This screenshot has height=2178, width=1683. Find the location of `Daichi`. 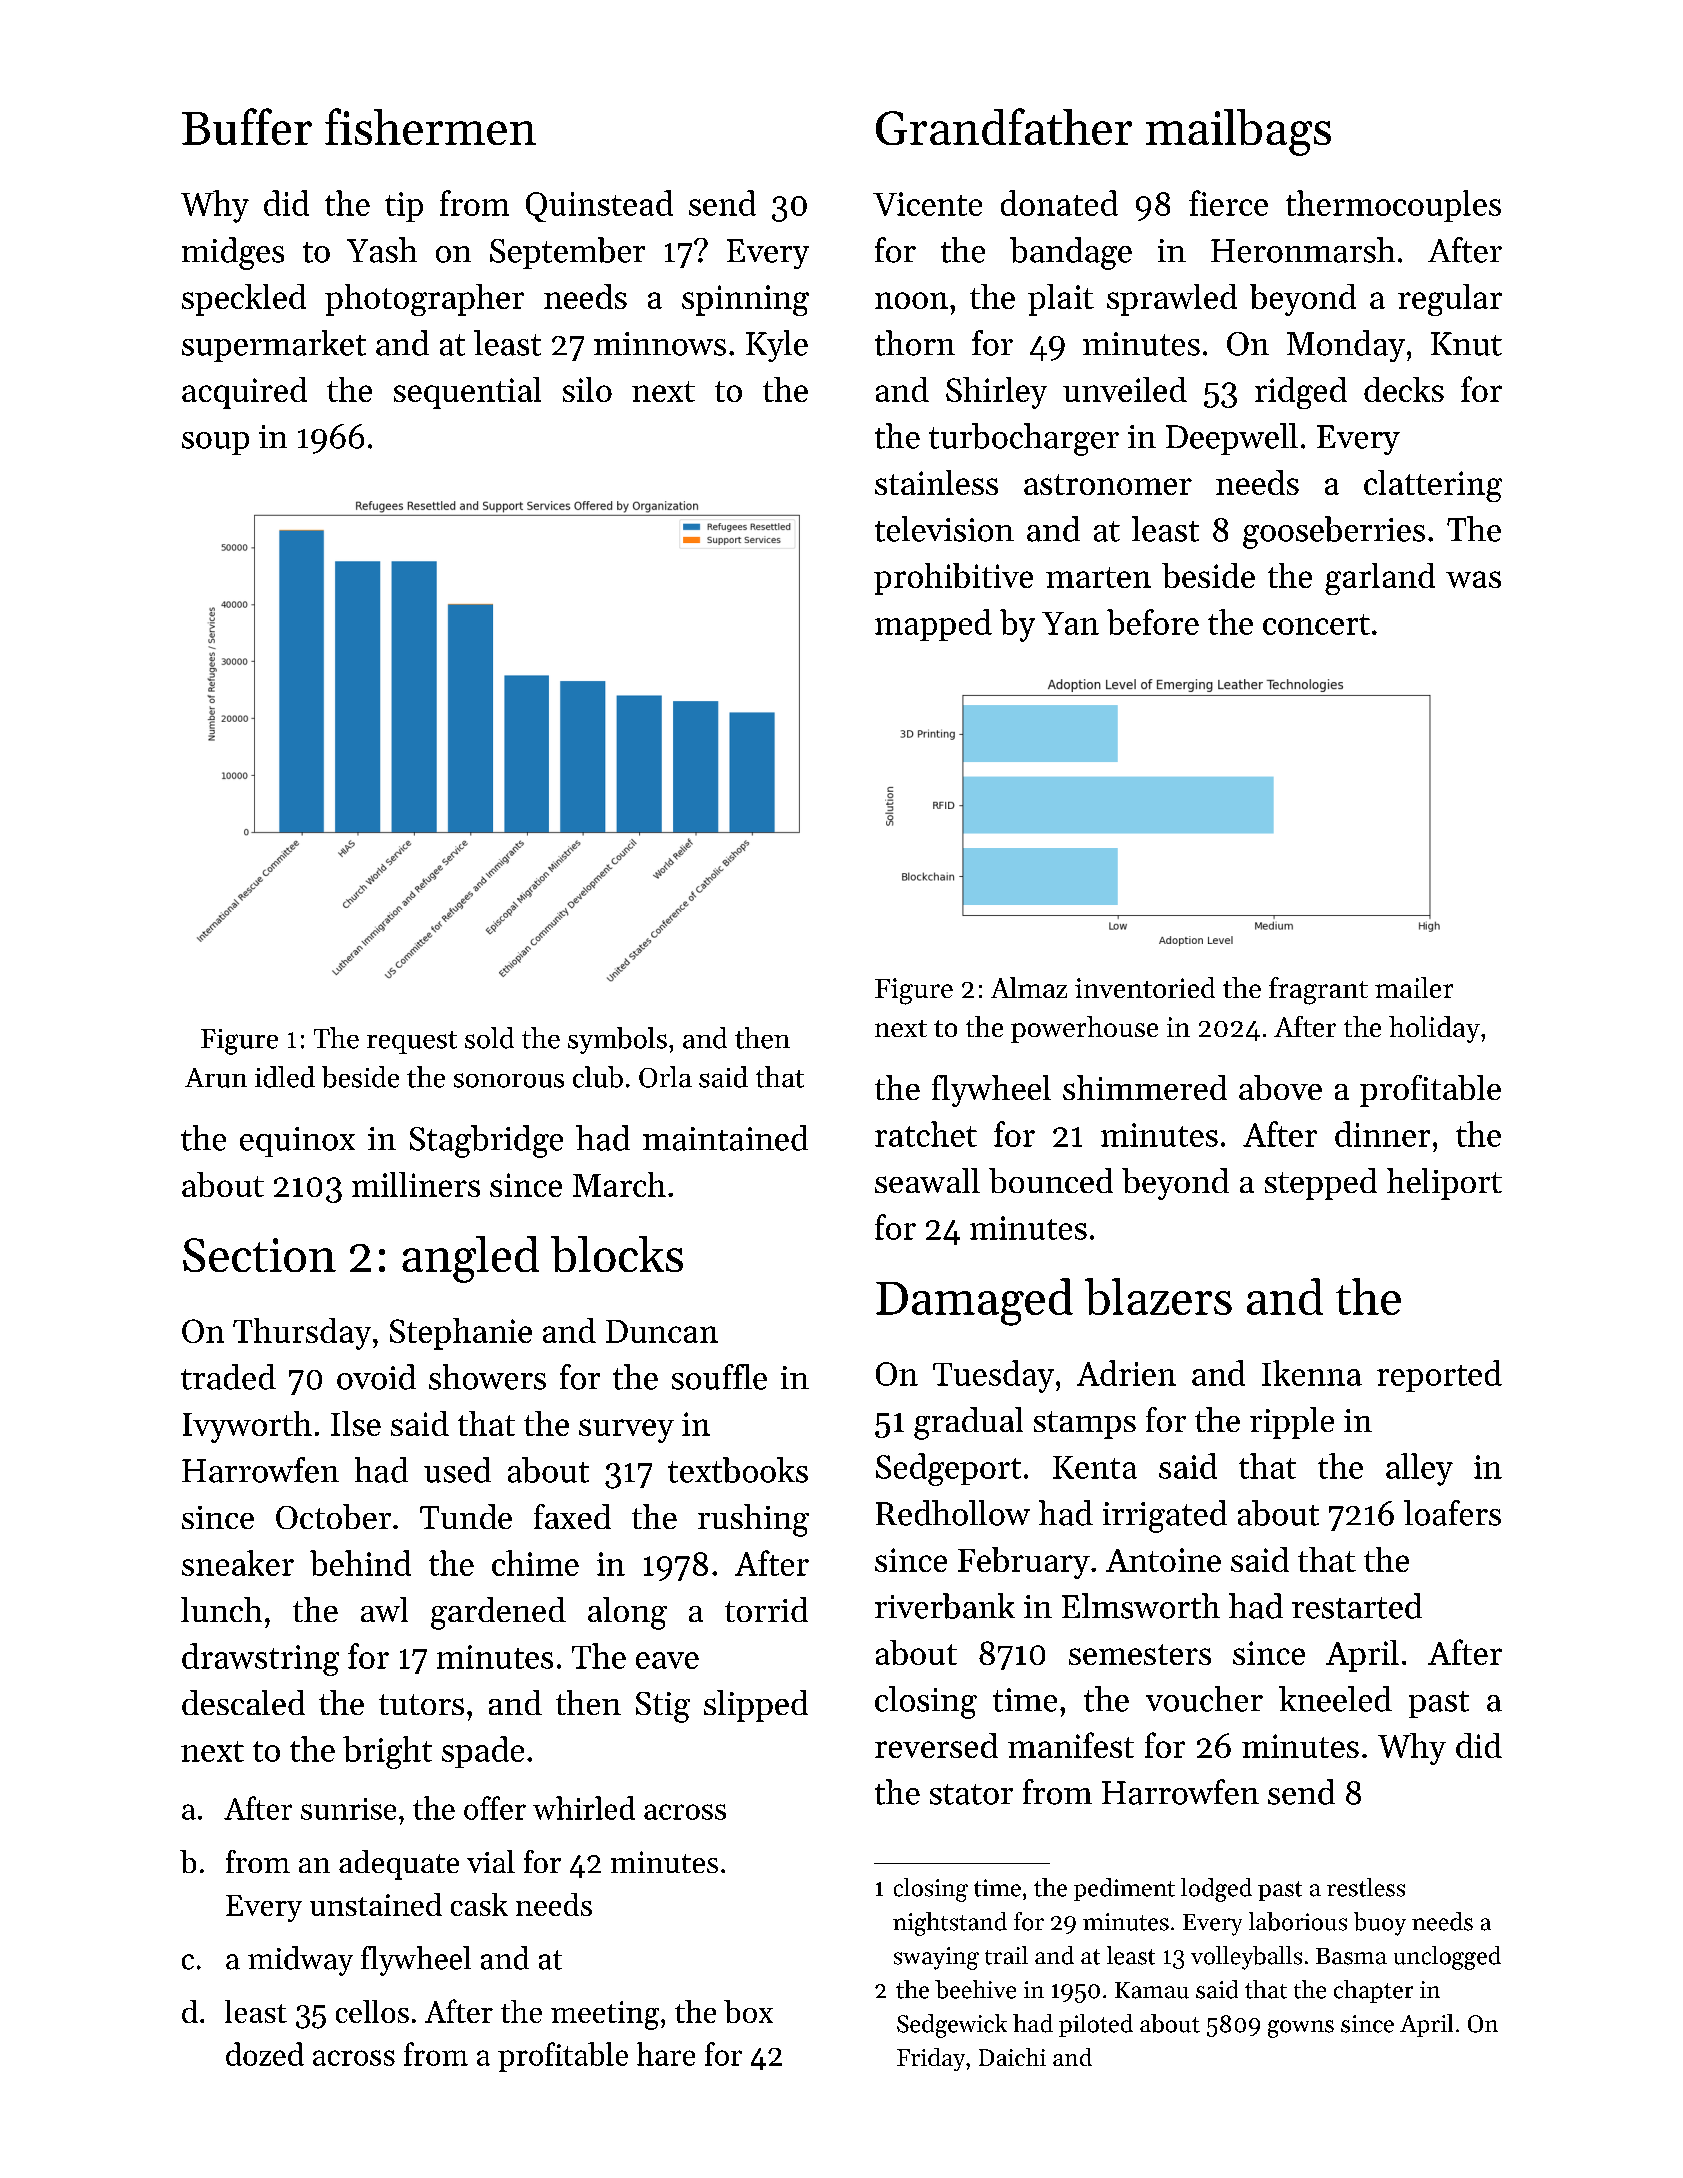

Daichi is located at coordinates (1012, 2057).
